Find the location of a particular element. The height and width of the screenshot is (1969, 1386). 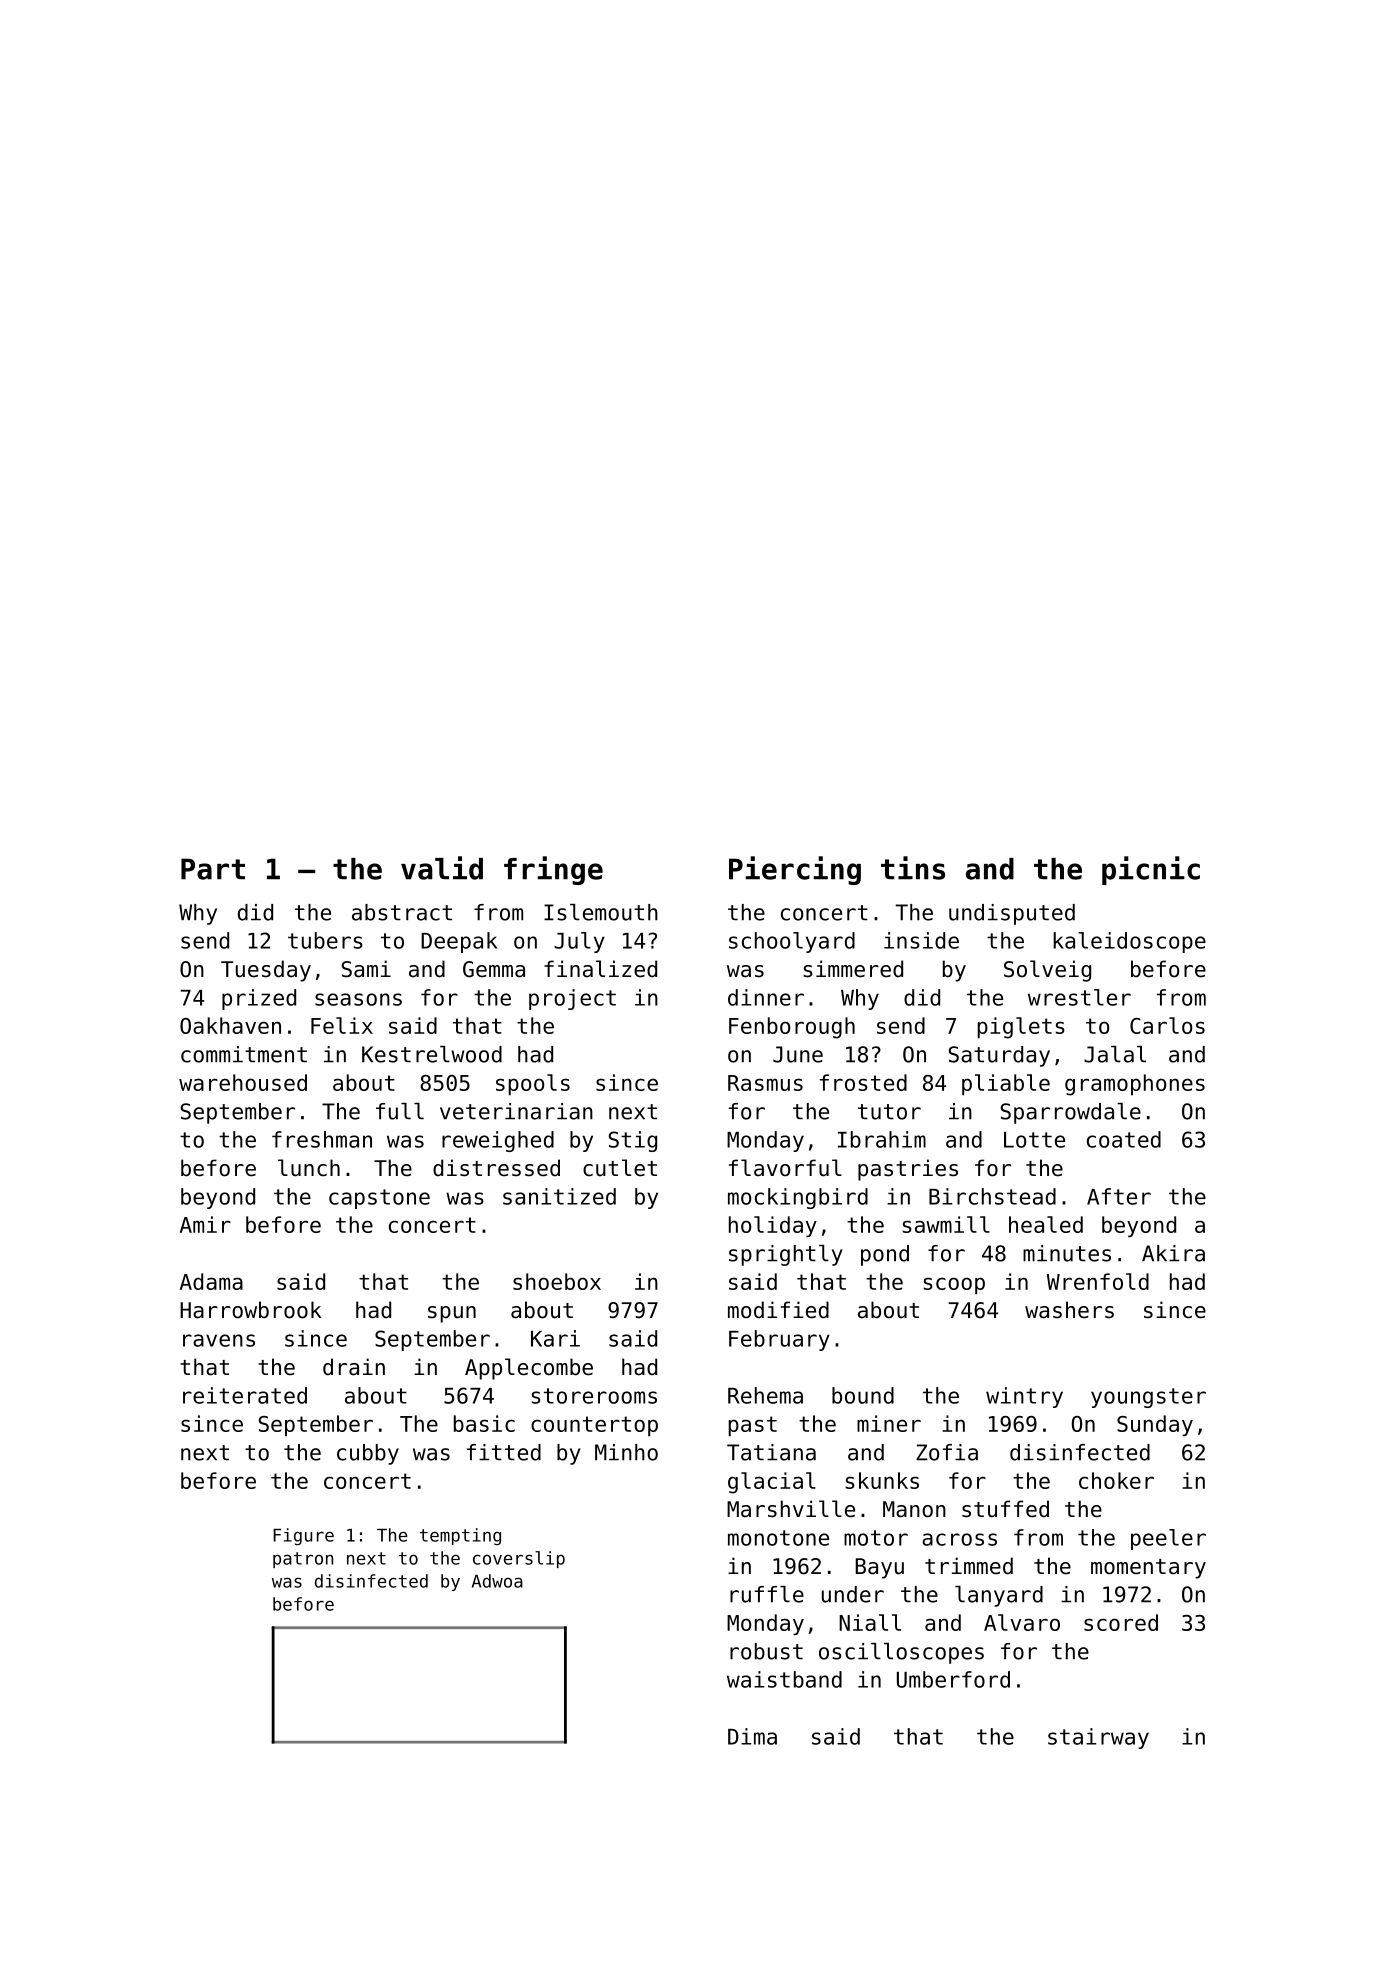

Dima is located at coordinates (752, 1736).
